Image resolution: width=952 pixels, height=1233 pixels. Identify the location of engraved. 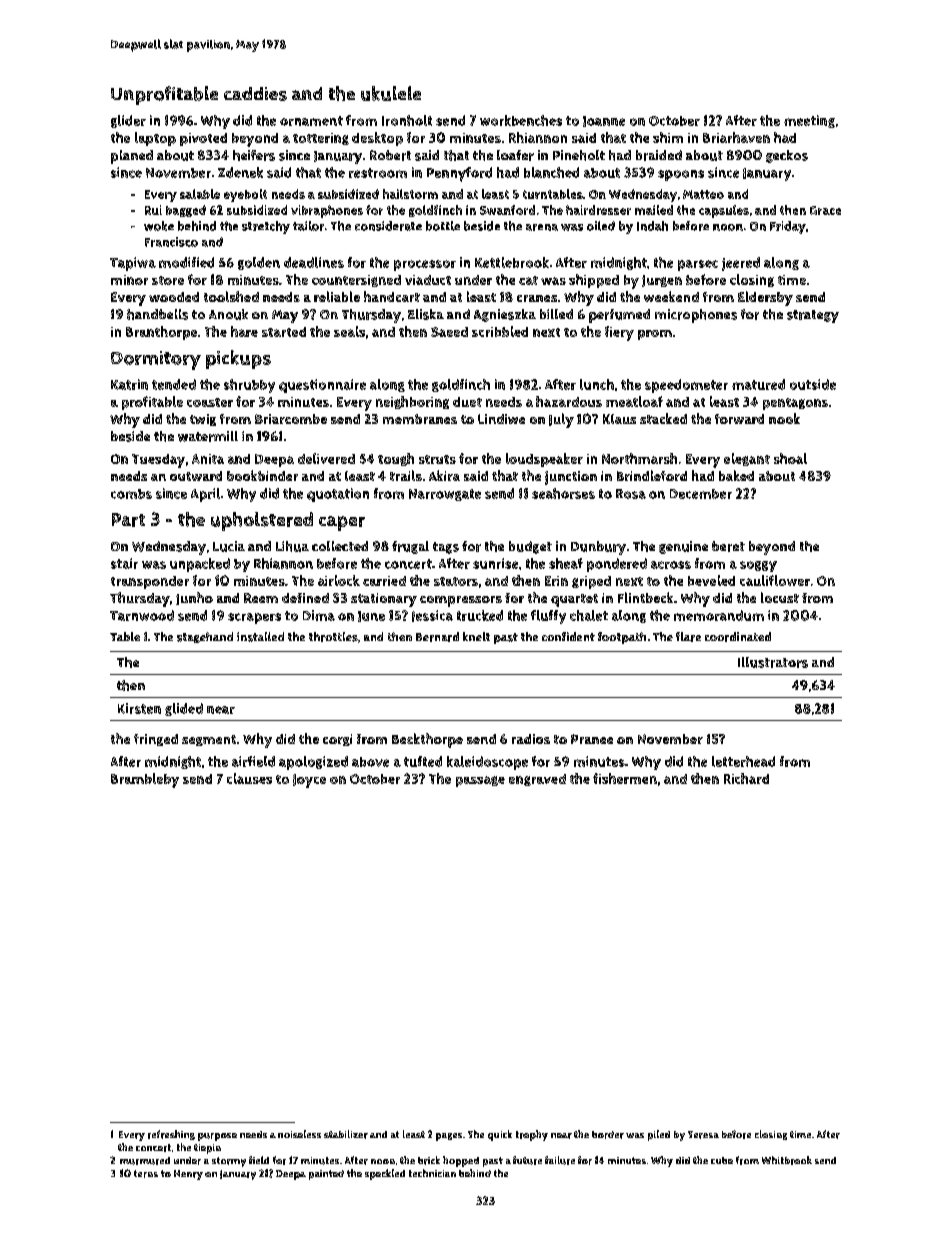
(537, 780).
